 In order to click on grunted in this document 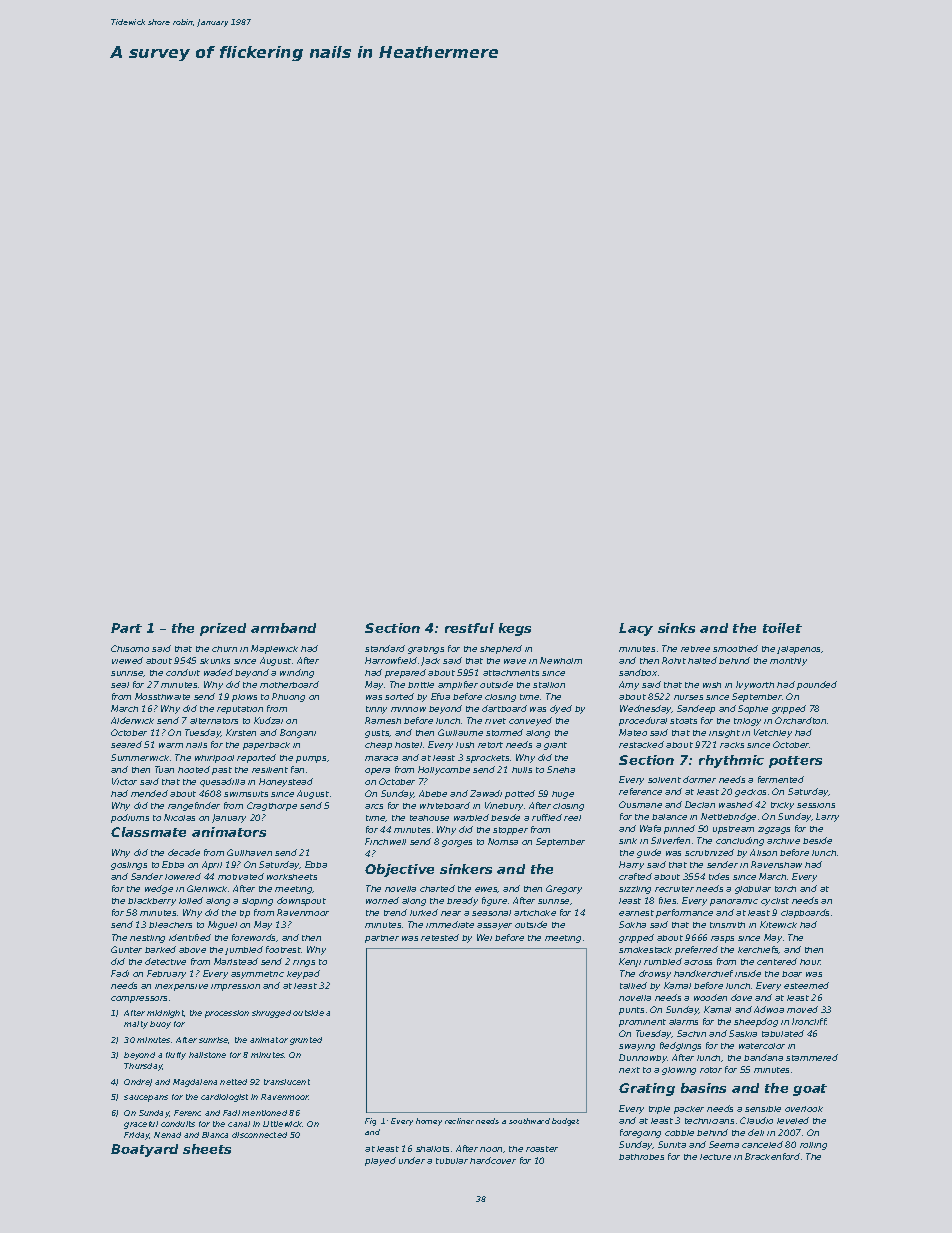, I will do `click(306, 1041)`.
